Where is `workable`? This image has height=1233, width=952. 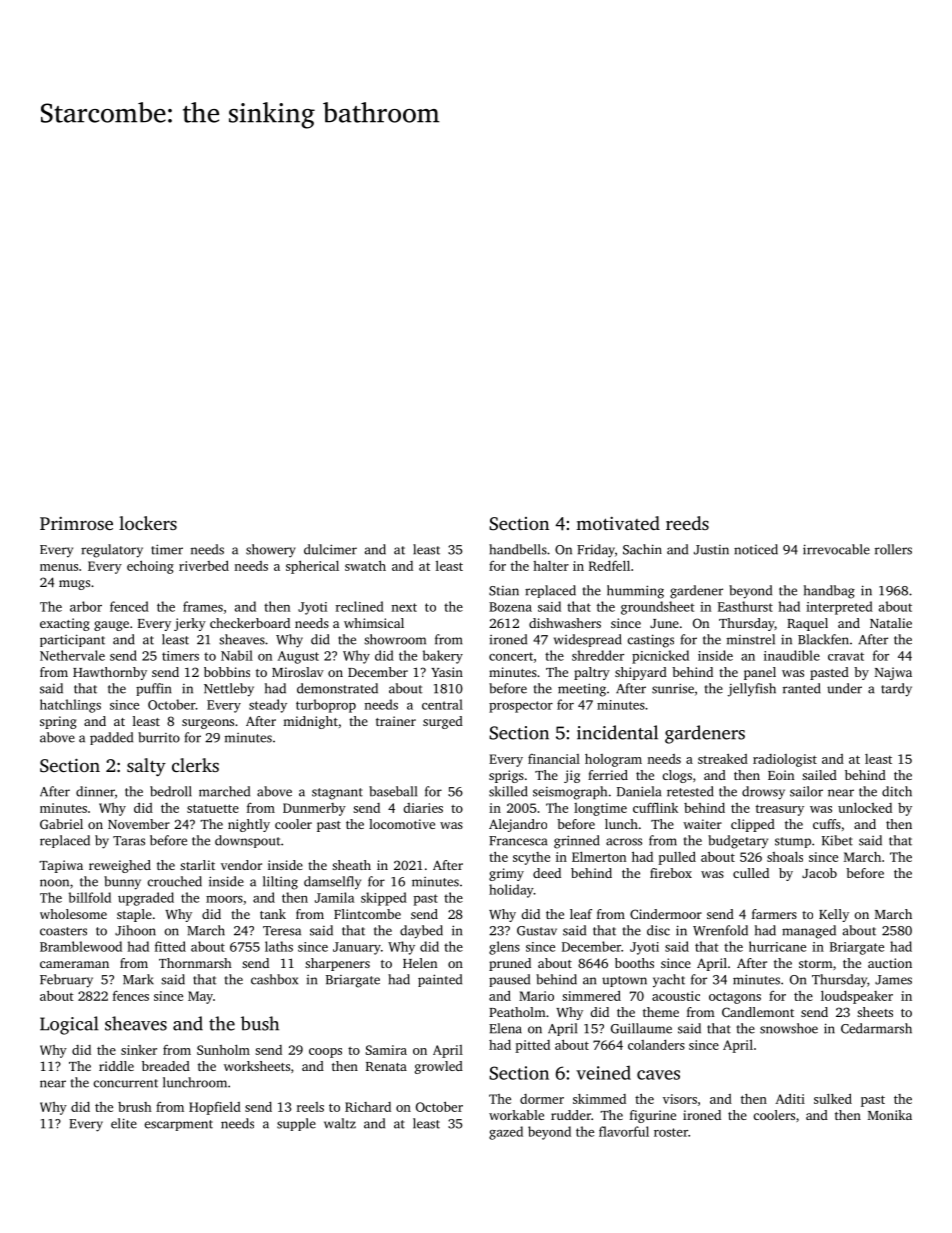
workable is located at coordinates (516, 1115).
